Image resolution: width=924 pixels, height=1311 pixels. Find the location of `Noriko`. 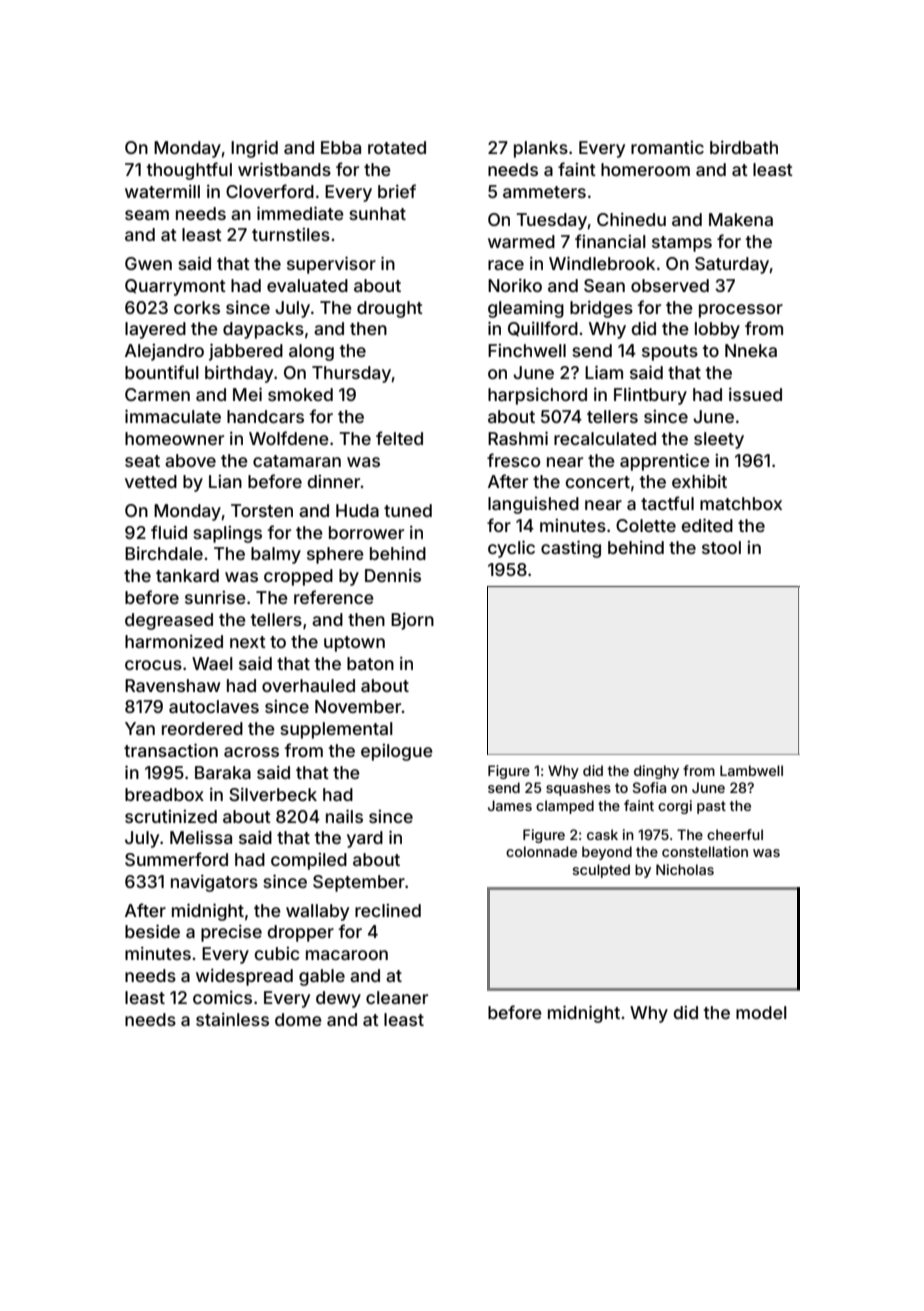

Noriko is located at coordinates (515, 285).
